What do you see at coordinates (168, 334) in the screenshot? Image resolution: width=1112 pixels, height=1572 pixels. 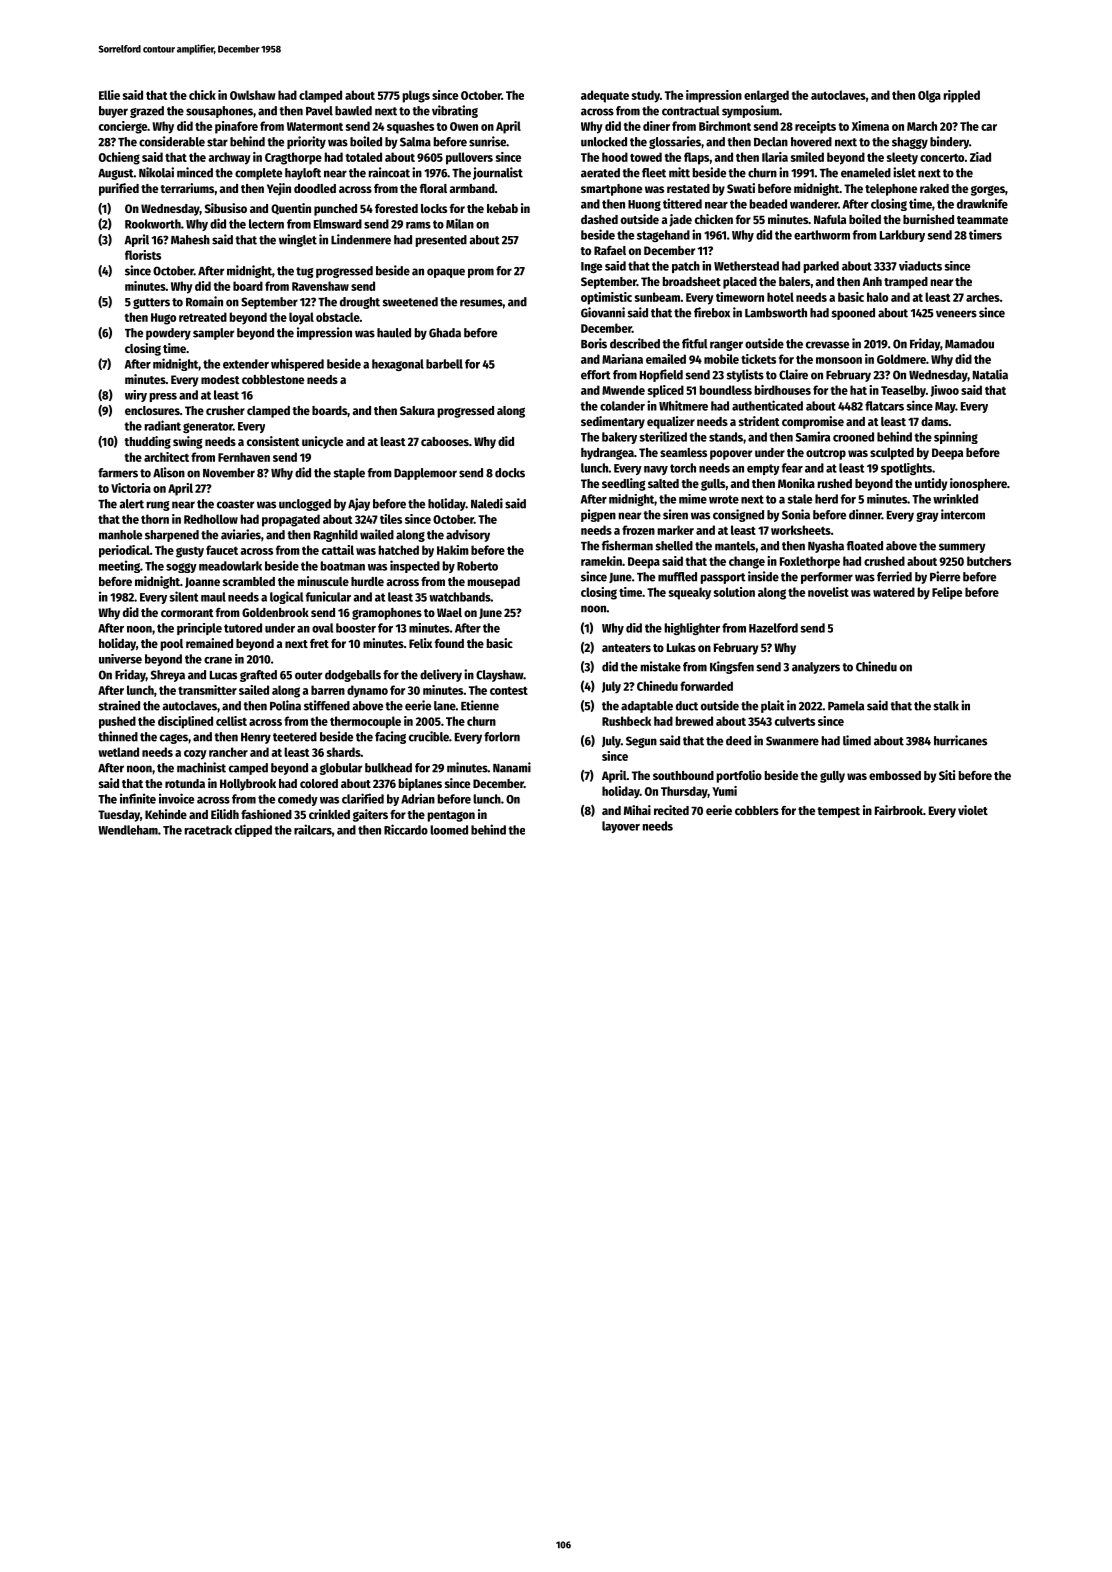 I see `powdery` at bounding box center [168, 334].
